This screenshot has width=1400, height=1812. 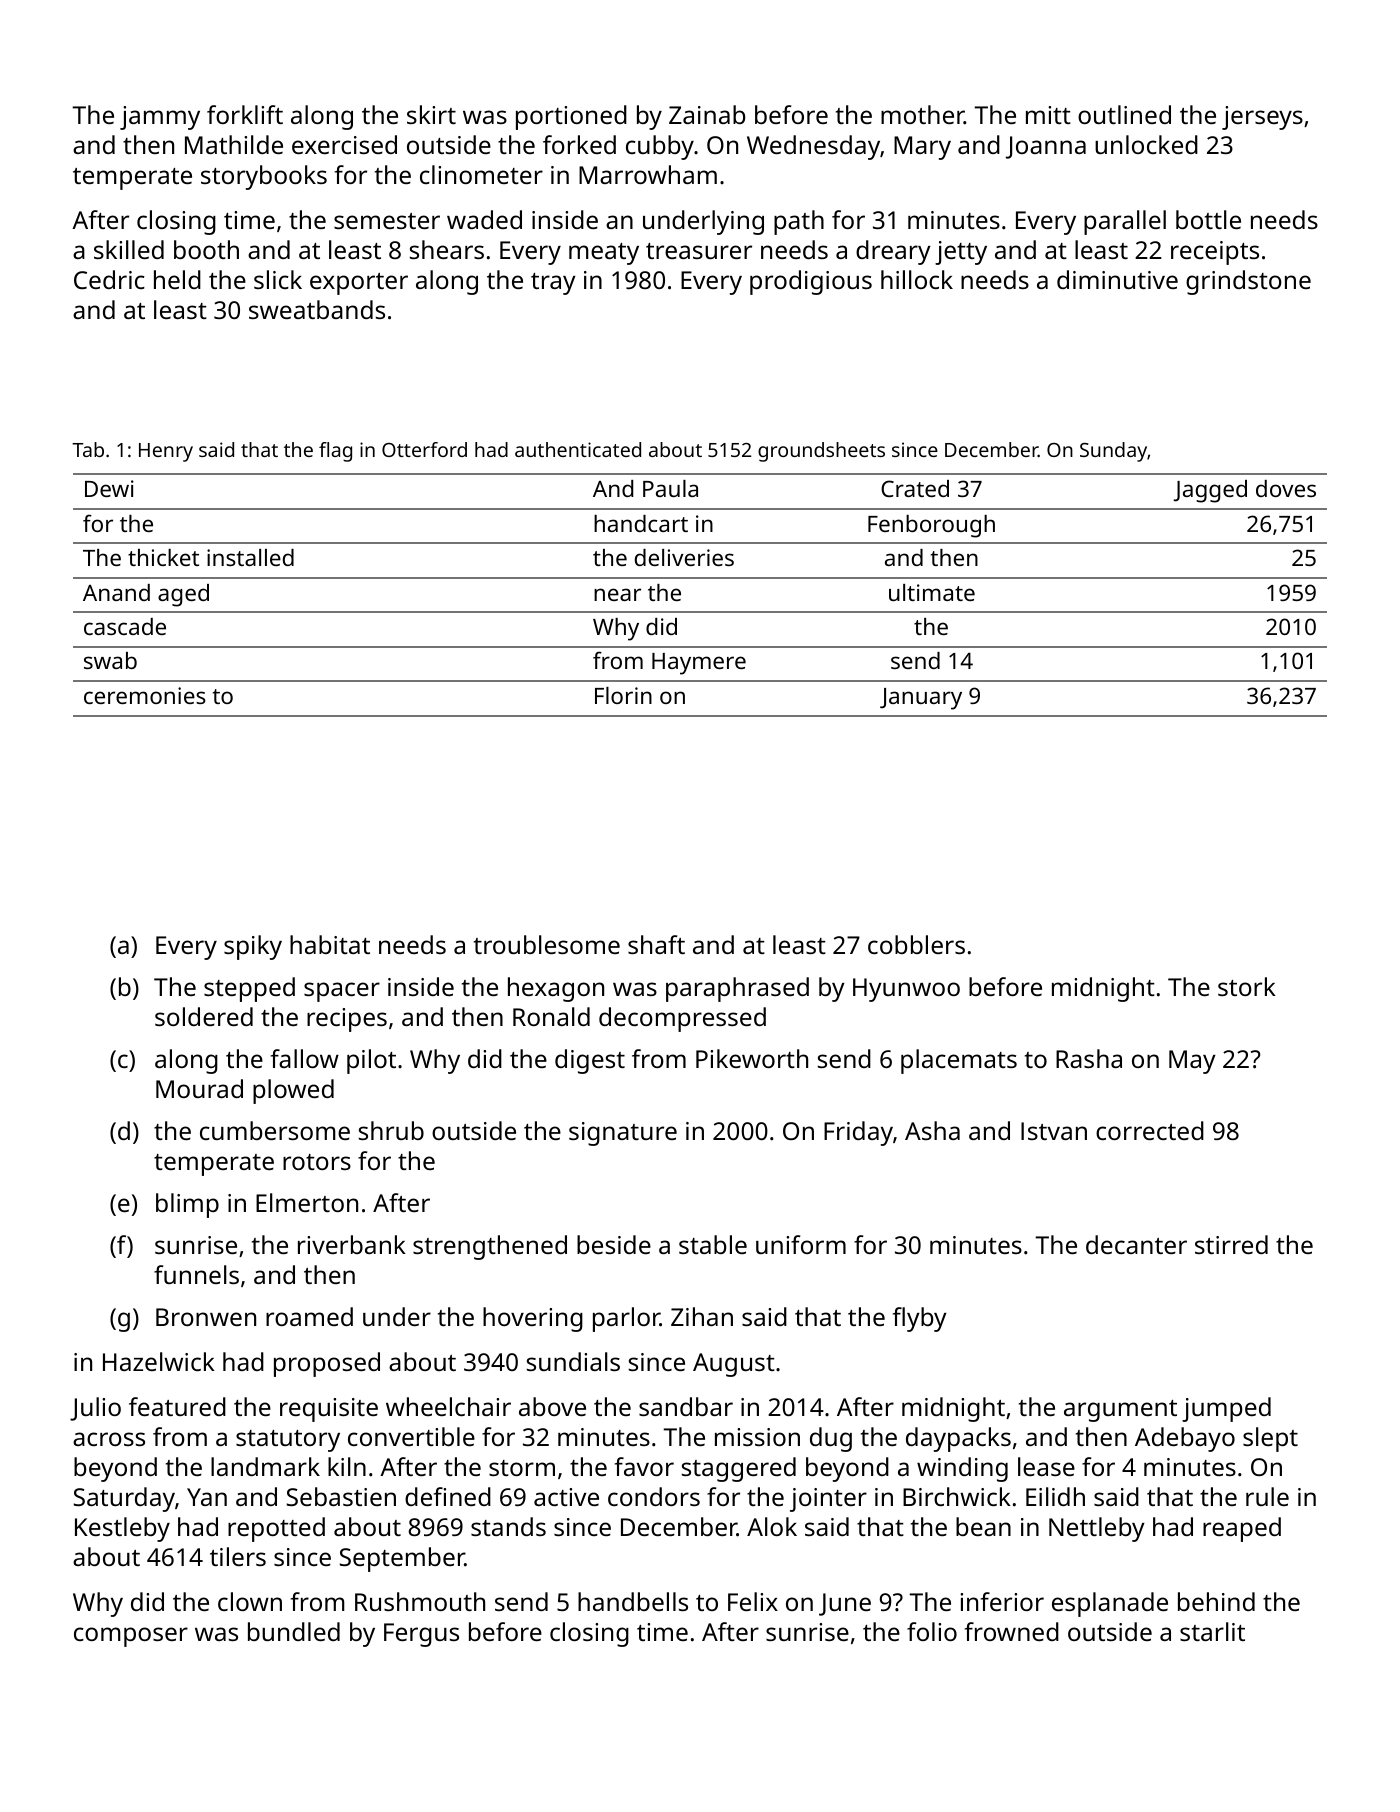 What do you see at coordinates (1117, 279) in the screenshot?
I see `diminutive` at bounding box center [1117, 279].
